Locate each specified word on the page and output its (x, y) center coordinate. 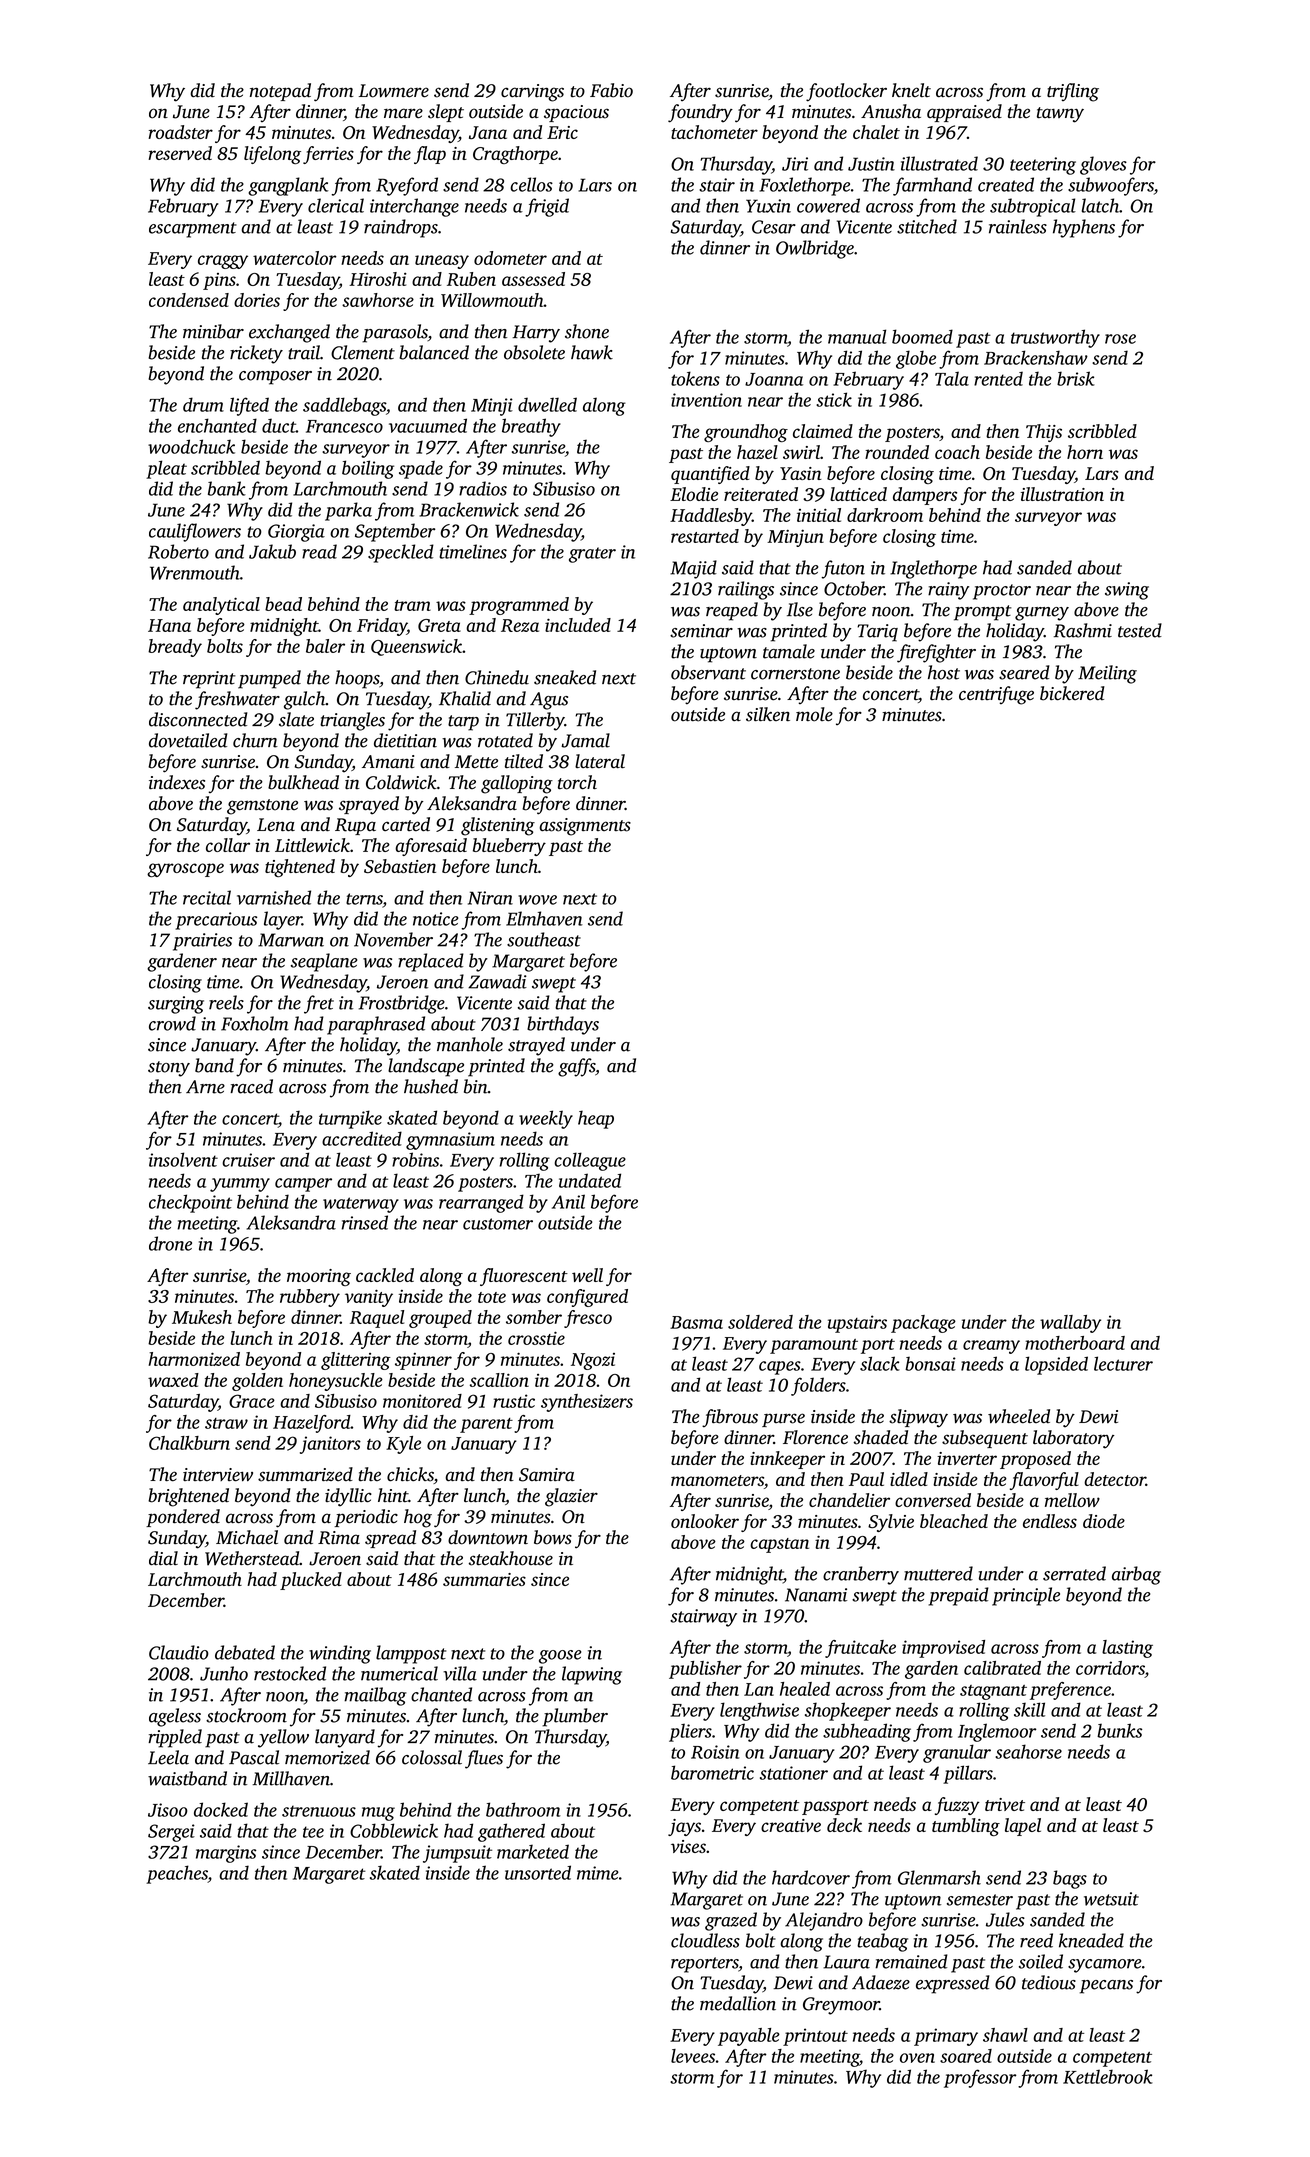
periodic (366, 1518)
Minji (492, 407)
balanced (434, 352)
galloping (517, 784)
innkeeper (787, 1460)
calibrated (1002, 1668)
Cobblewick (394, 1830)
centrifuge (996, 695)
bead (283, 604)
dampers (925, 496)
